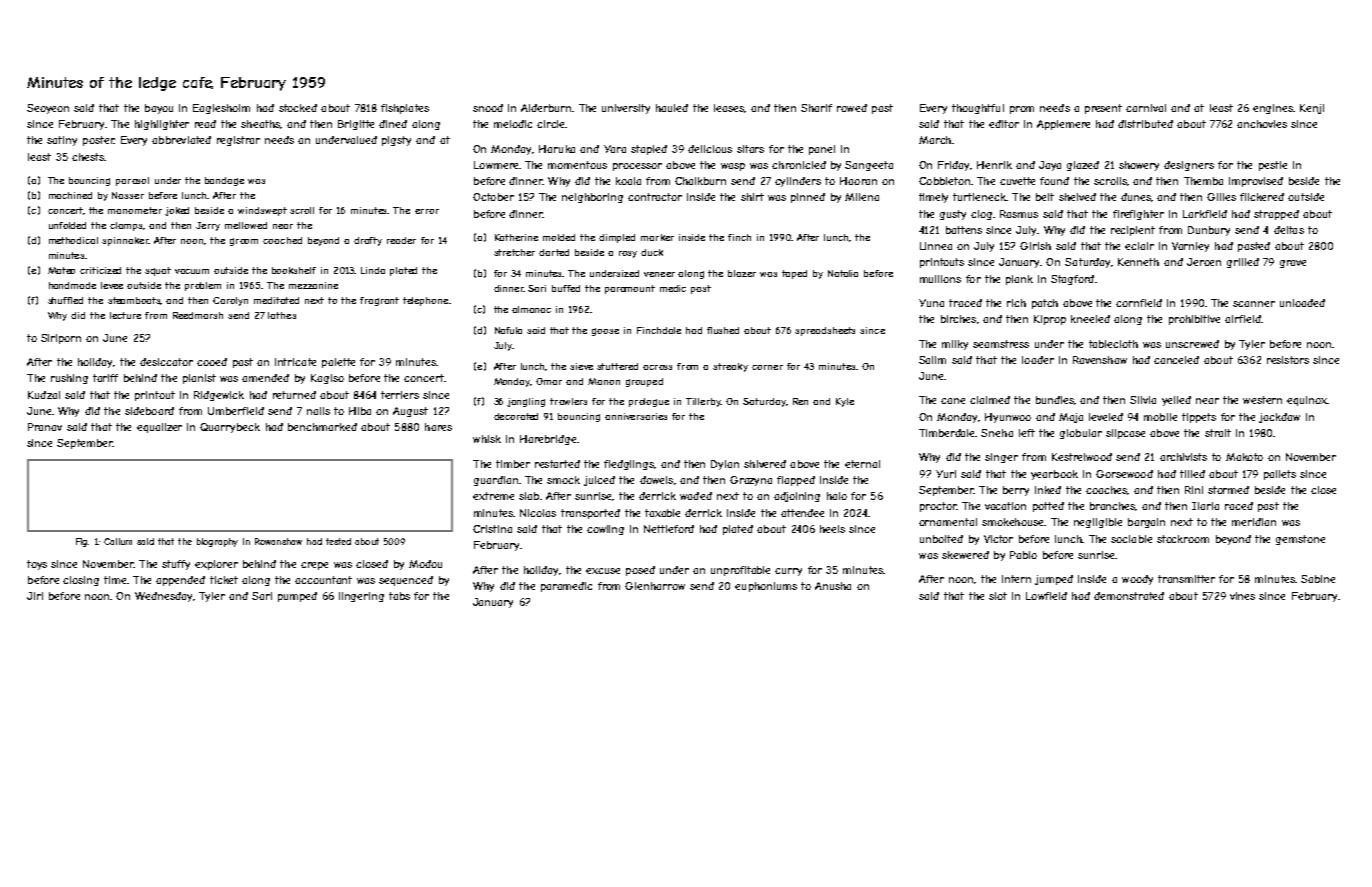 This page has width=1372, height=887. I want to click on circle, so click(550, 124).
